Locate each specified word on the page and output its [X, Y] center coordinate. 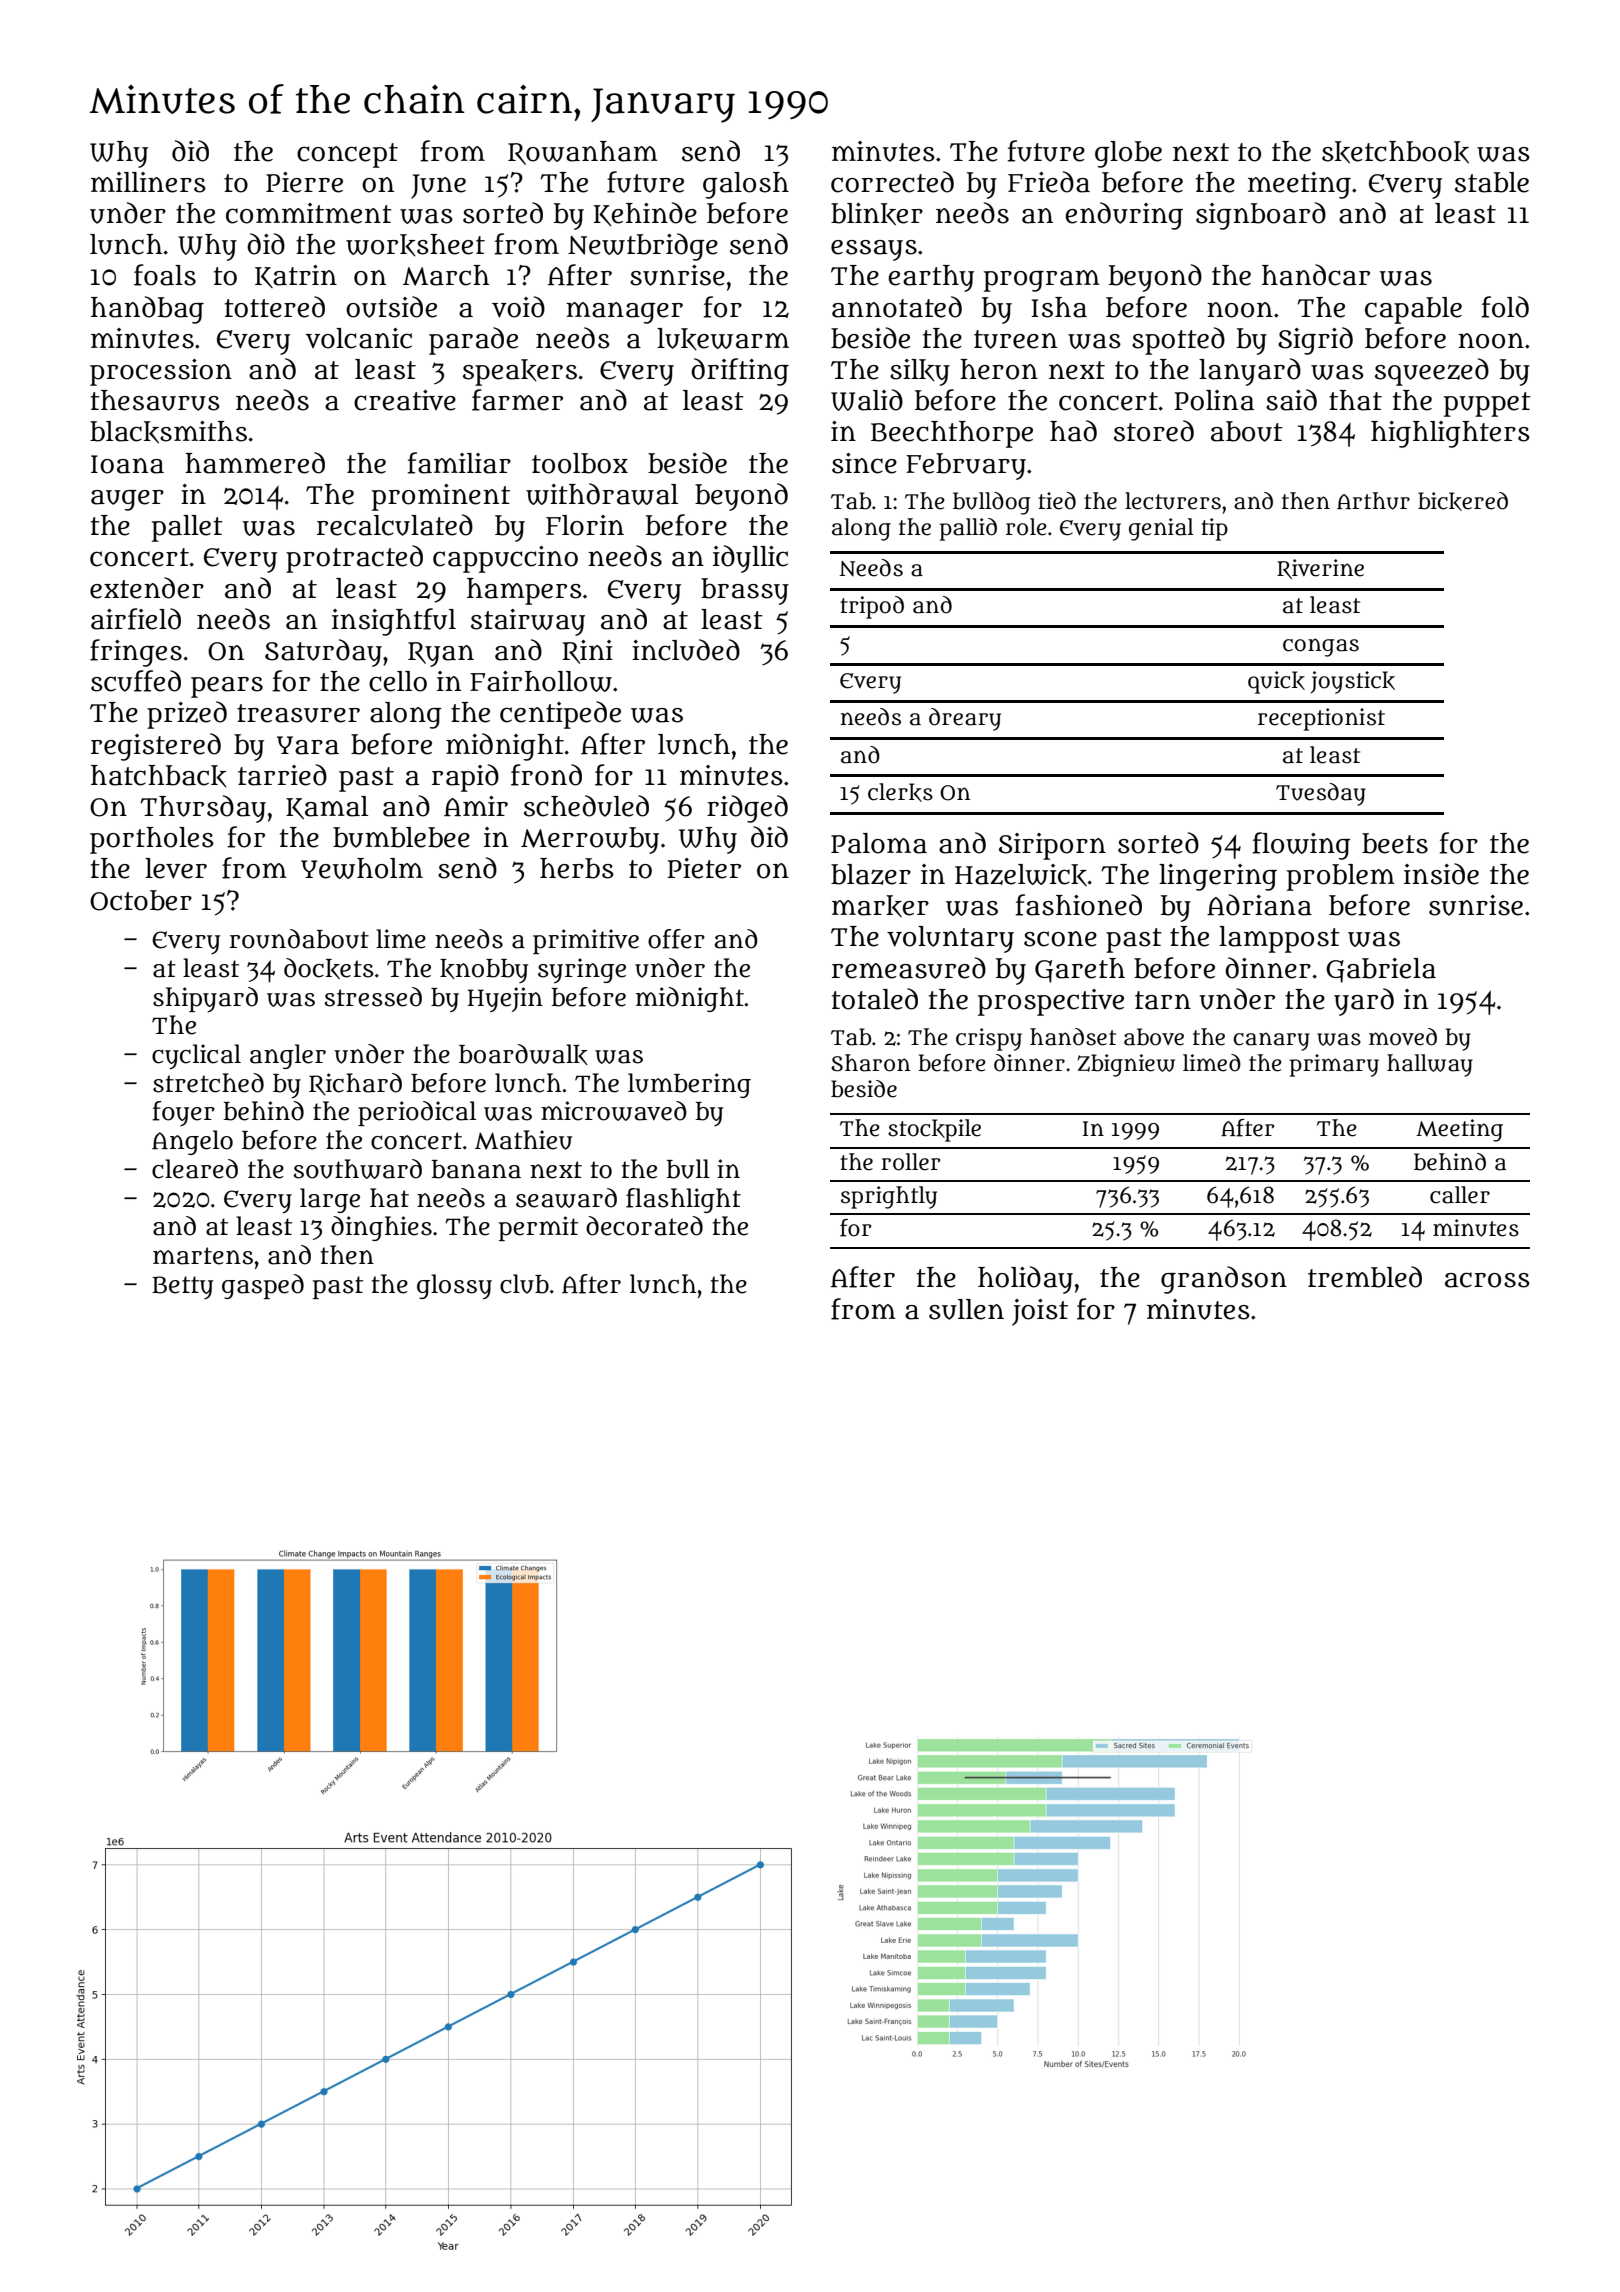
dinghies [381, 1228]
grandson [1224, 1280]
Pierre [304, 182]
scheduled [586, 806]
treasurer [298, 713]
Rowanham [583, 153]
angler [288, 1056]
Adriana [1259, 905]
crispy [989, 1039]
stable [1492, 182]
